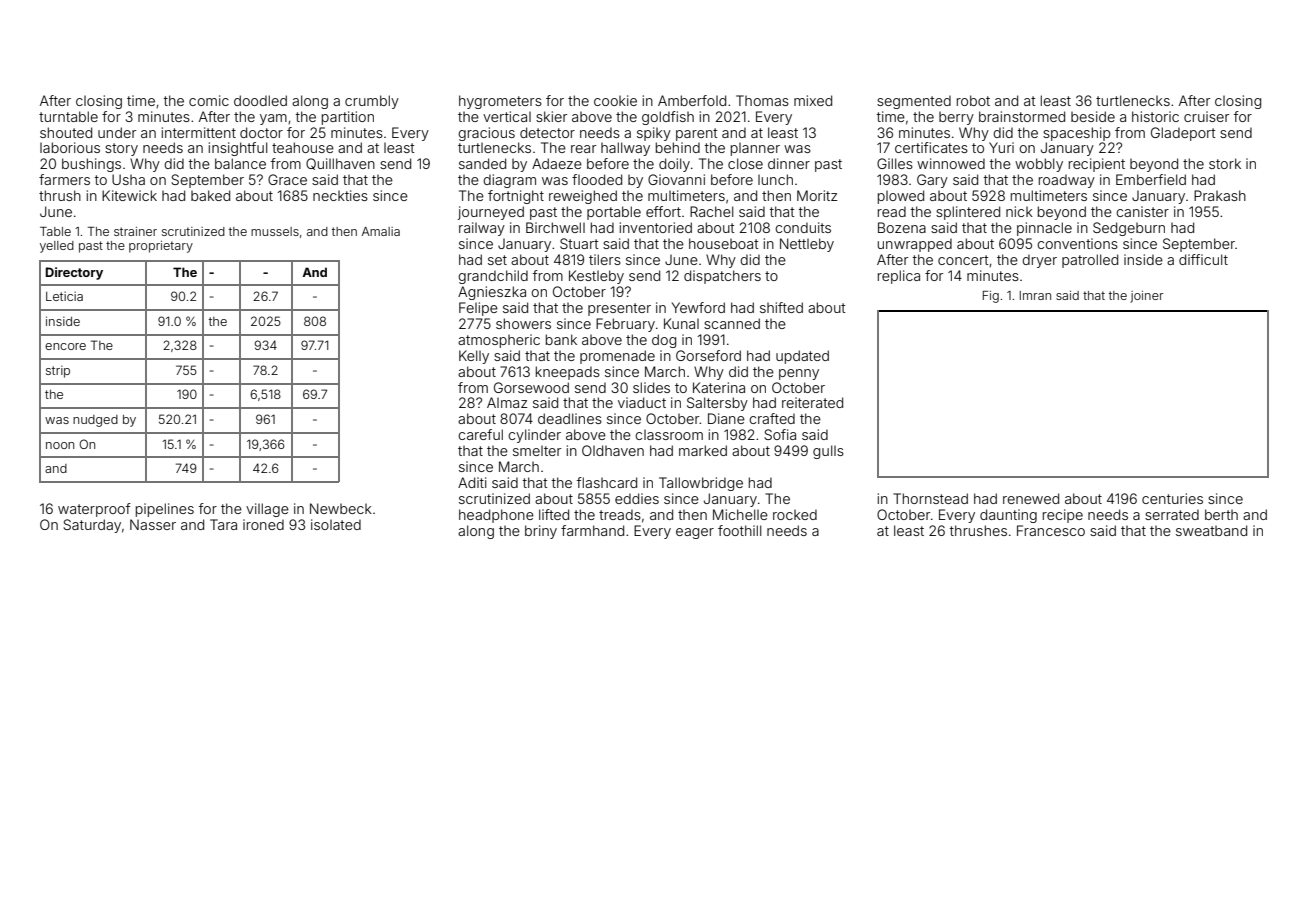 The width and height of the screenshot is (1308, 924). Describe the element at coordinates (209, 100) in the screenshot. I see `comic` at that location.
